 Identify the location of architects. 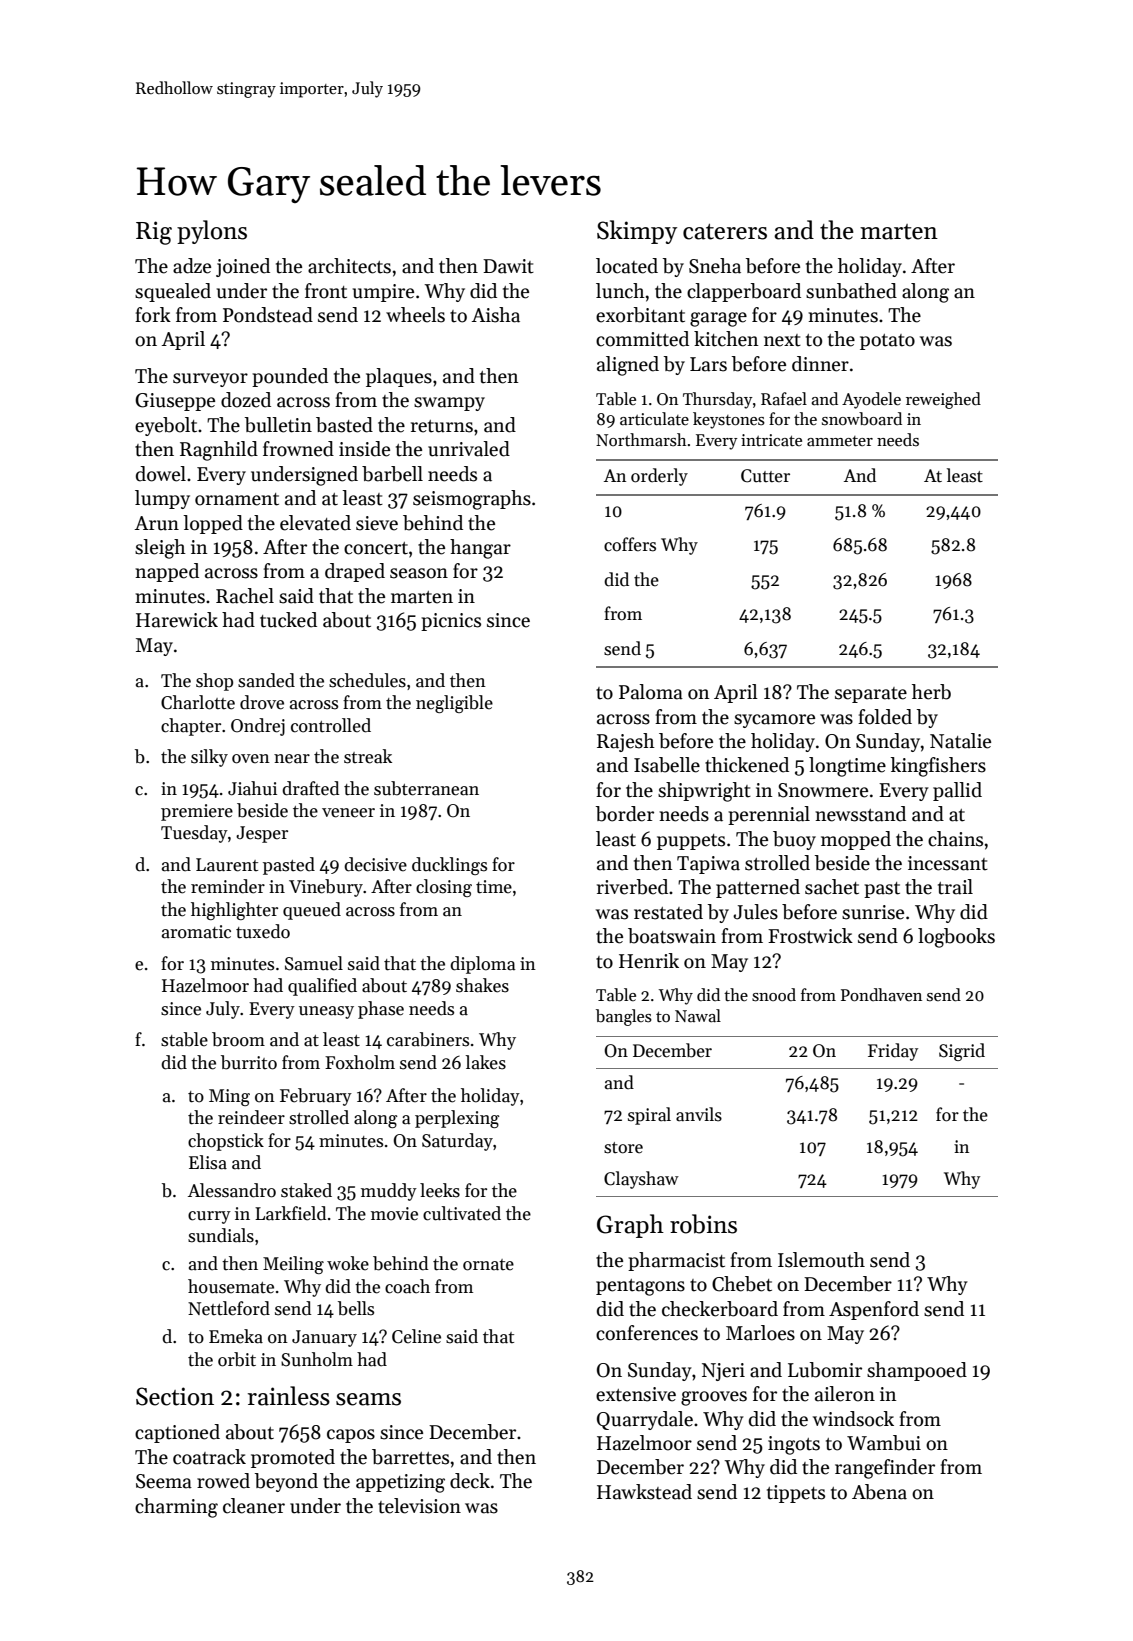
(349, 266).
